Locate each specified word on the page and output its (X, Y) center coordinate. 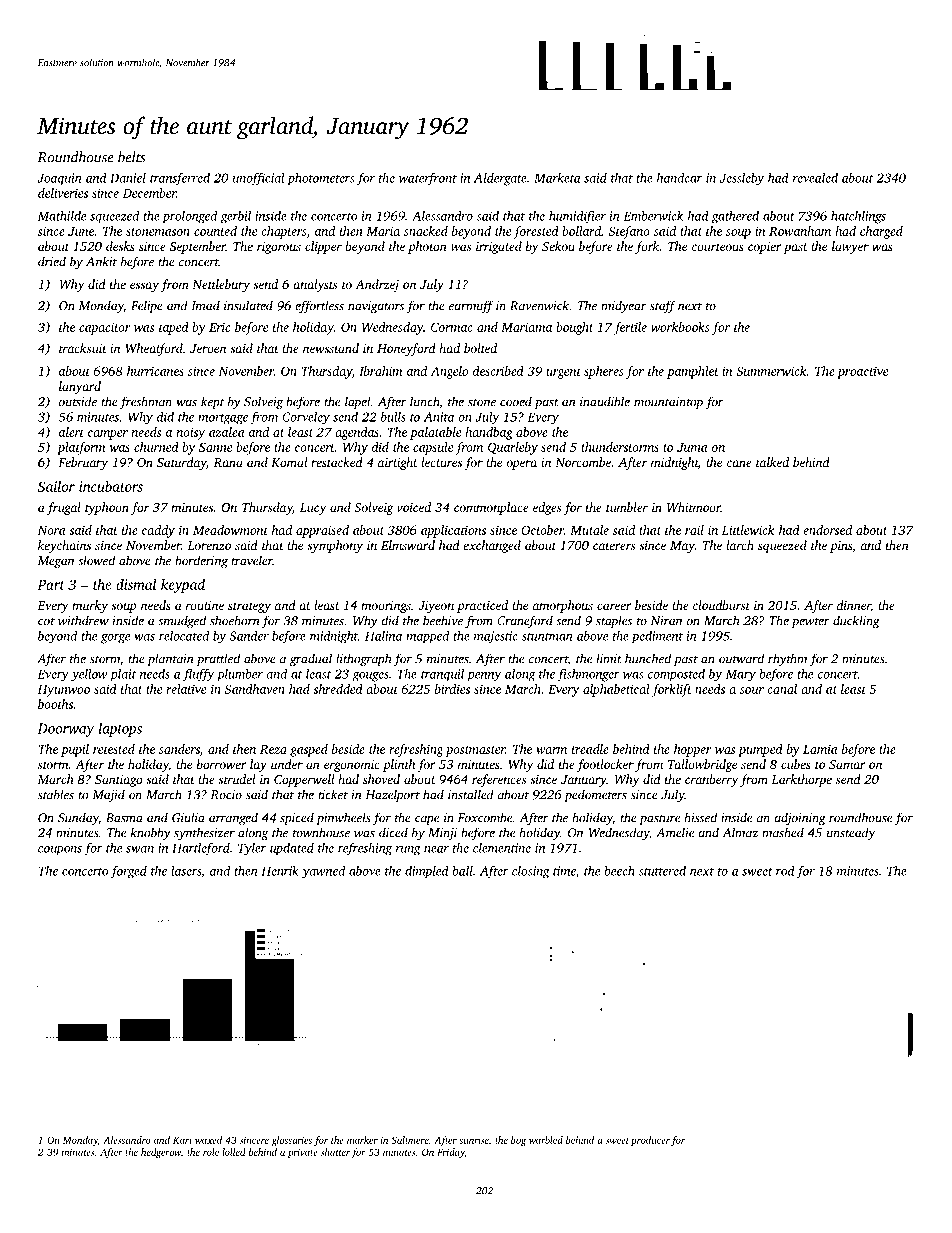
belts (132, 157)
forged (128, 872)
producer (650, 1141)
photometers (320, 179)
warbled (546, 1140)
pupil (75, 750)
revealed (815, 178)
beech (619, 871)
